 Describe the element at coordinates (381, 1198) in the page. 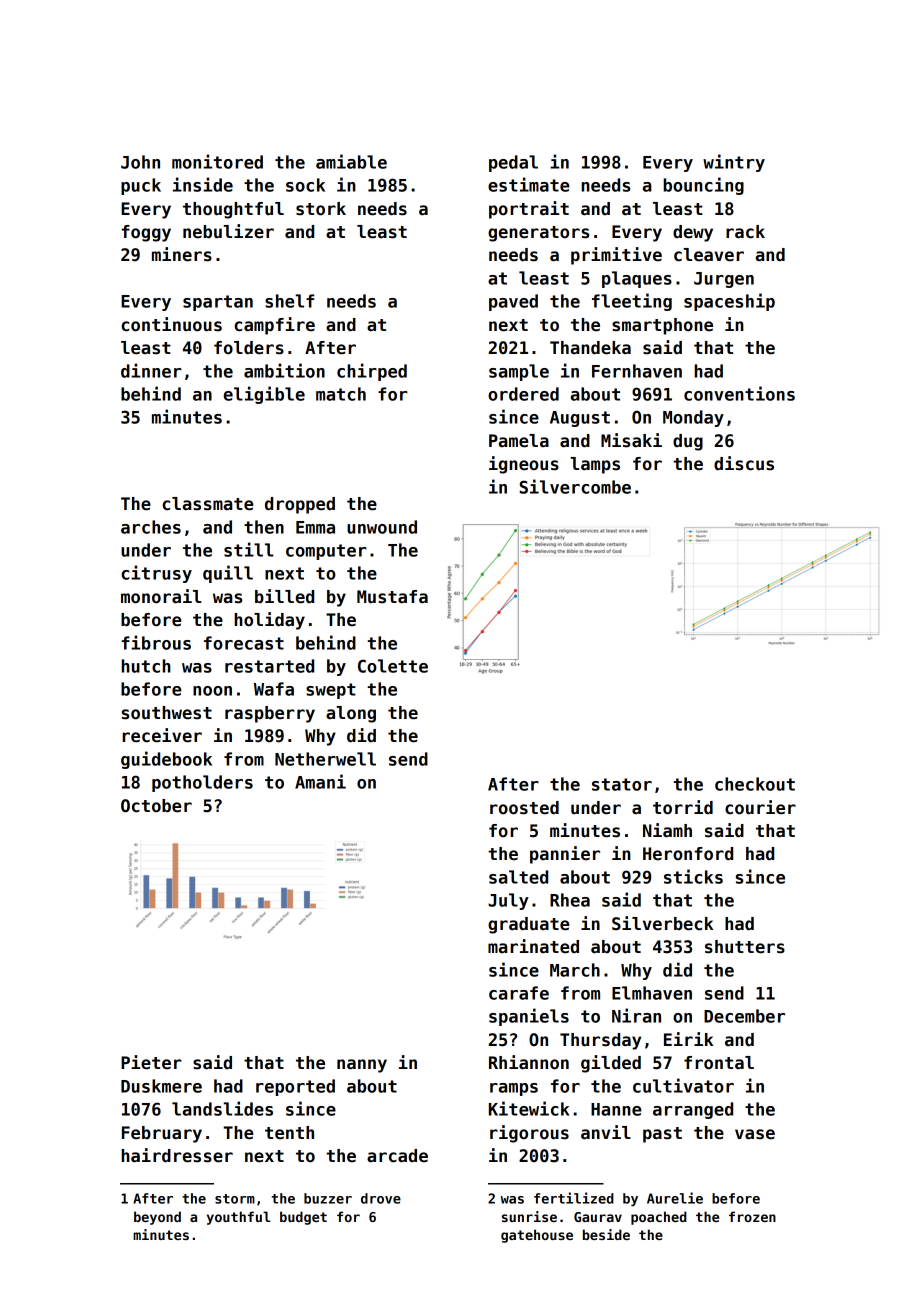

I see `drove` at that location.
